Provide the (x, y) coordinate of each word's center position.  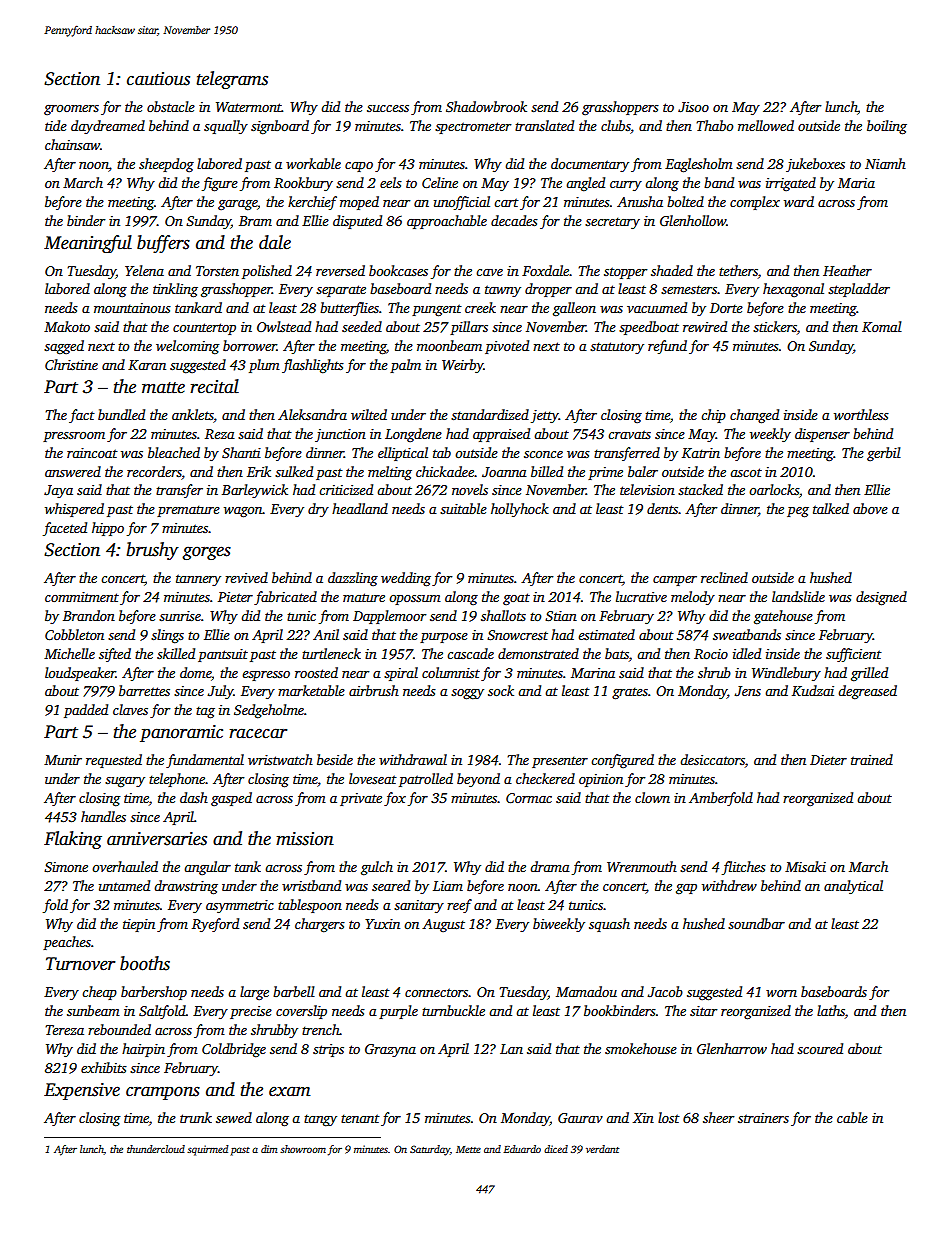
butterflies (349, 309)
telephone (177, 780)
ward (799, 201)
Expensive (82, 1091)
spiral (401, 674)
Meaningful (88, 244)
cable (852, 1117)
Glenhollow (693, 220)
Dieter (828, 760)
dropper (548, 290)
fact (82, 416)
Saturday (430, 1150)
